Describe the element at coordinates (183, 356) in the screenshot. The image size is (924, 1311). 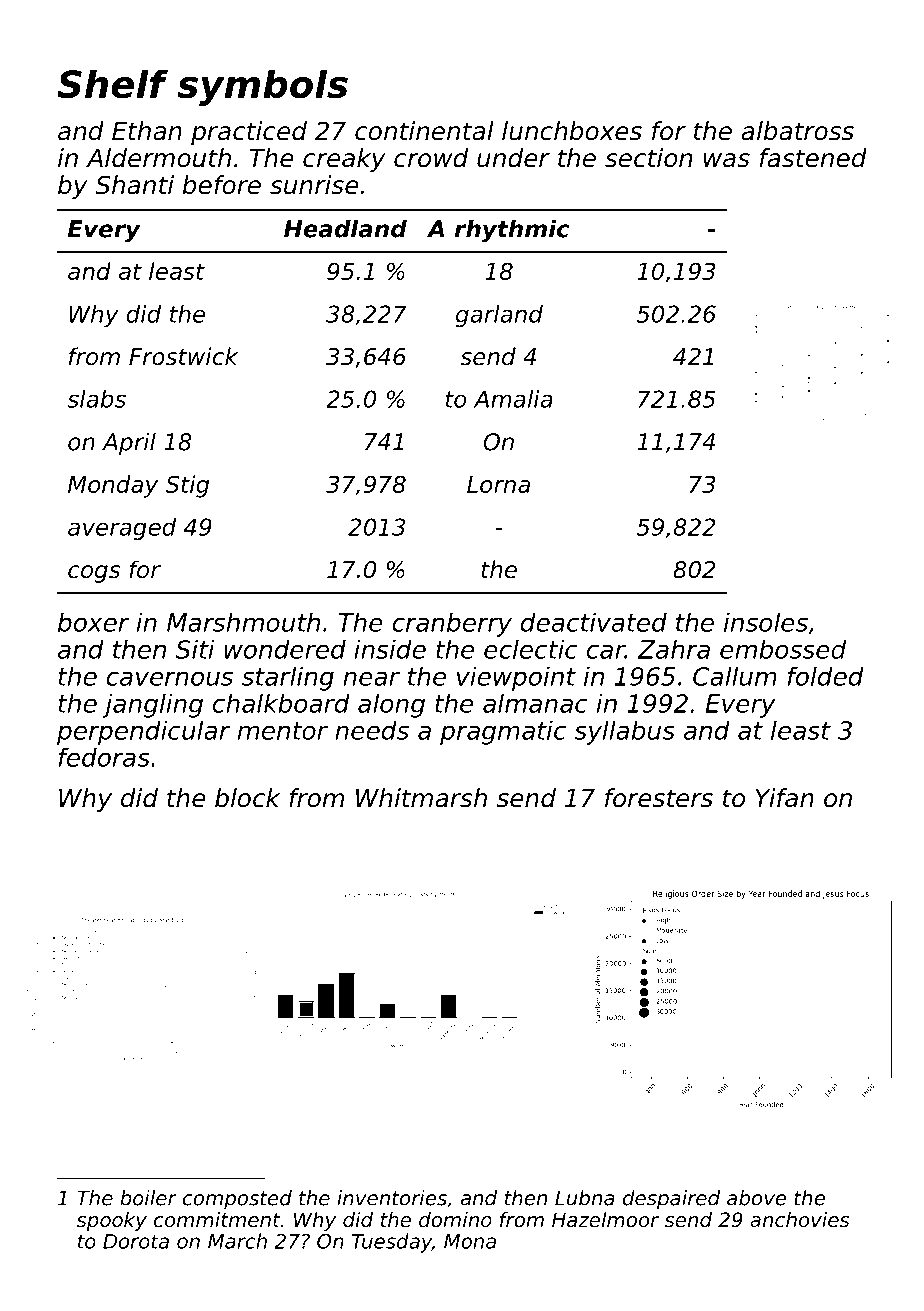
I see `Frostwick` at that location.
